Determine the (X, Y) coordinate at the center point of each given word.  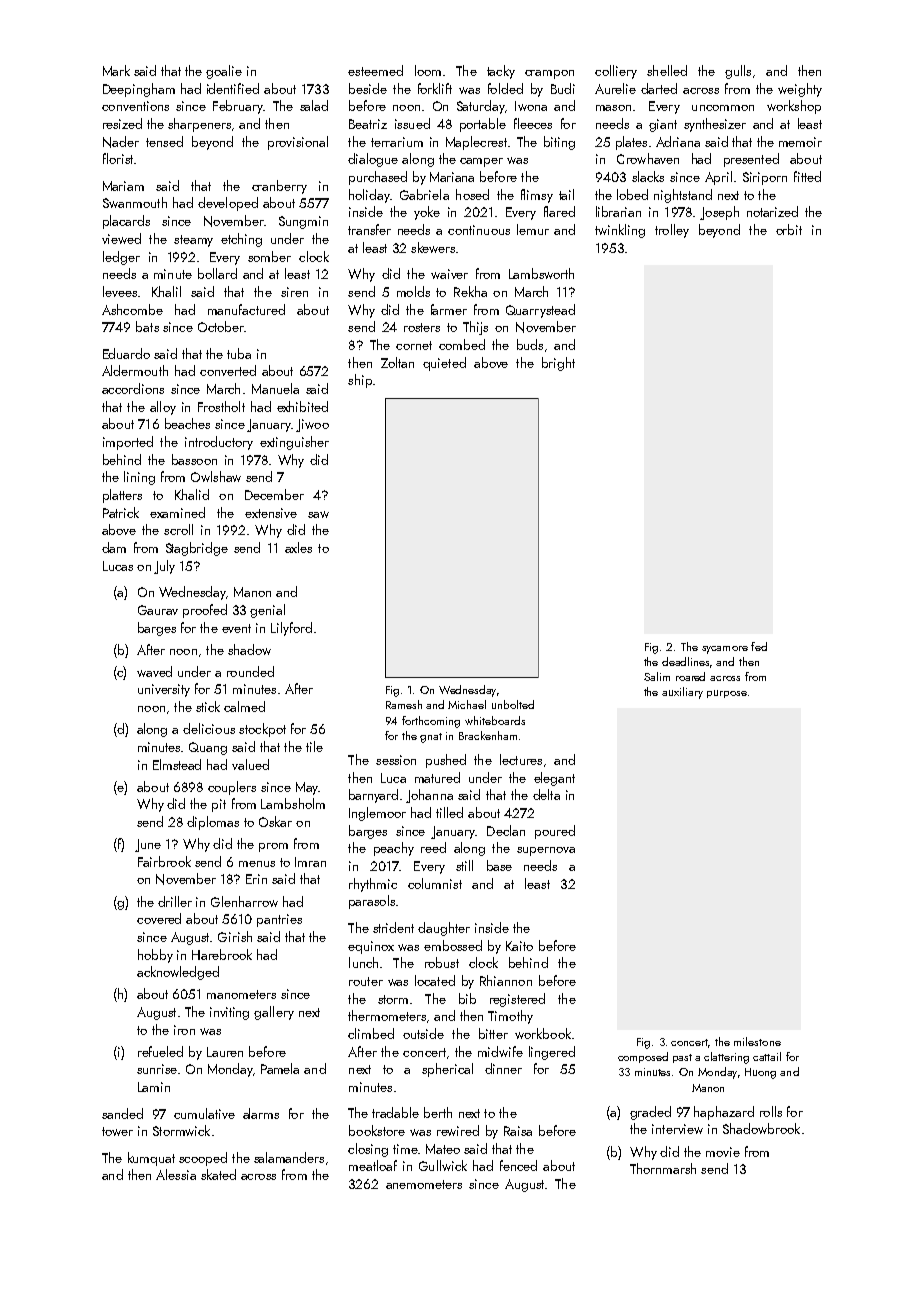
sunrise (157, 1069)
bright (558, 364)
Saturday (481, 107)
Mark (116, 70)
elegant (554, 779)
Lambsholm (293, 803)
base (499, 865)
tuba (239, 353)
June (148, 845)
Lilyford (291, 629)
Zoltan (397, 362)
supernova (546, 851)
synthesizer (715, 125)
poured (555, 832)
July (164, 567)
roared (690, 676)
